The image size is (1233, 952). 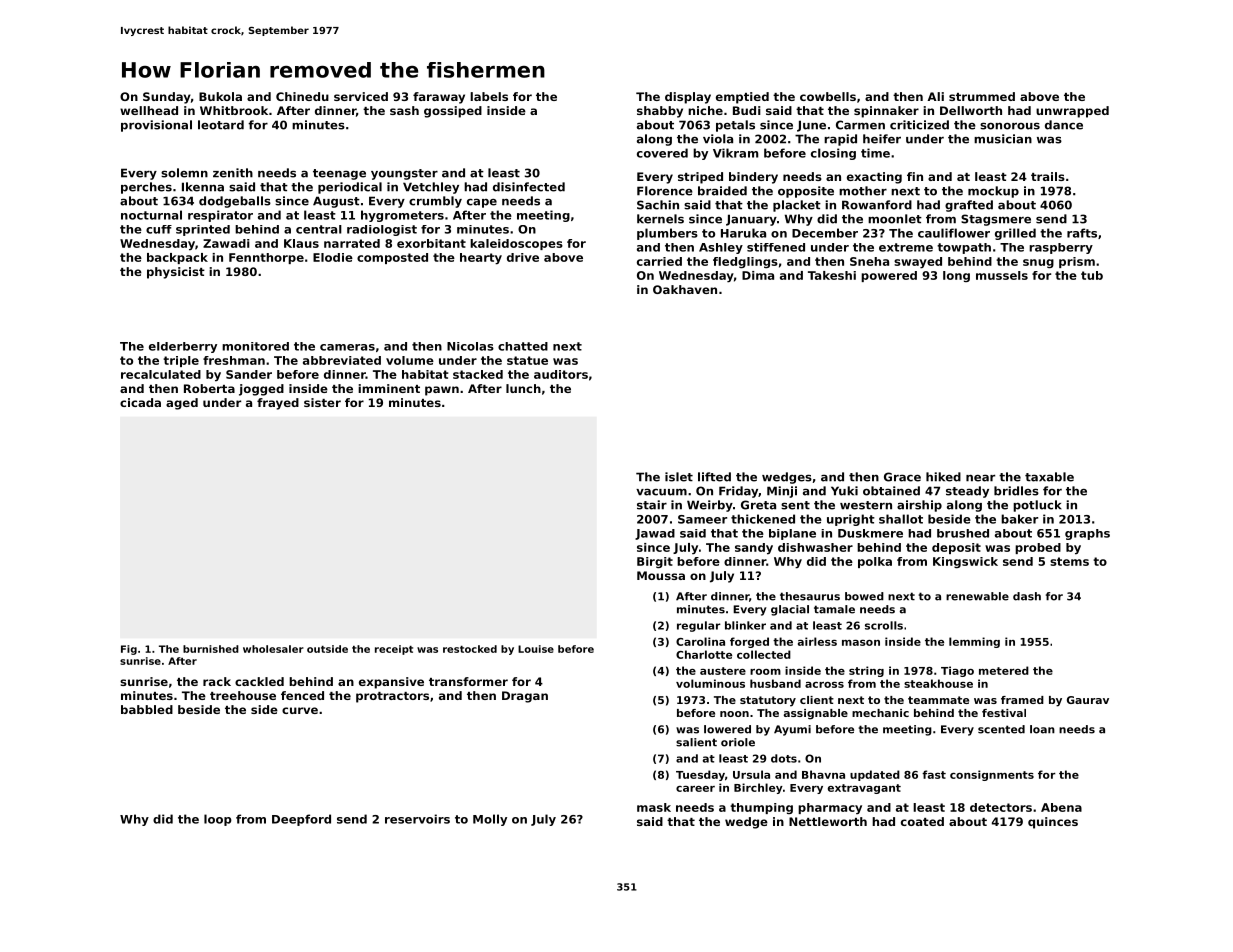 What do you see at coordinates (1001, 807) in the document?
I see `detectors` at bounding box center [1001, 807].
